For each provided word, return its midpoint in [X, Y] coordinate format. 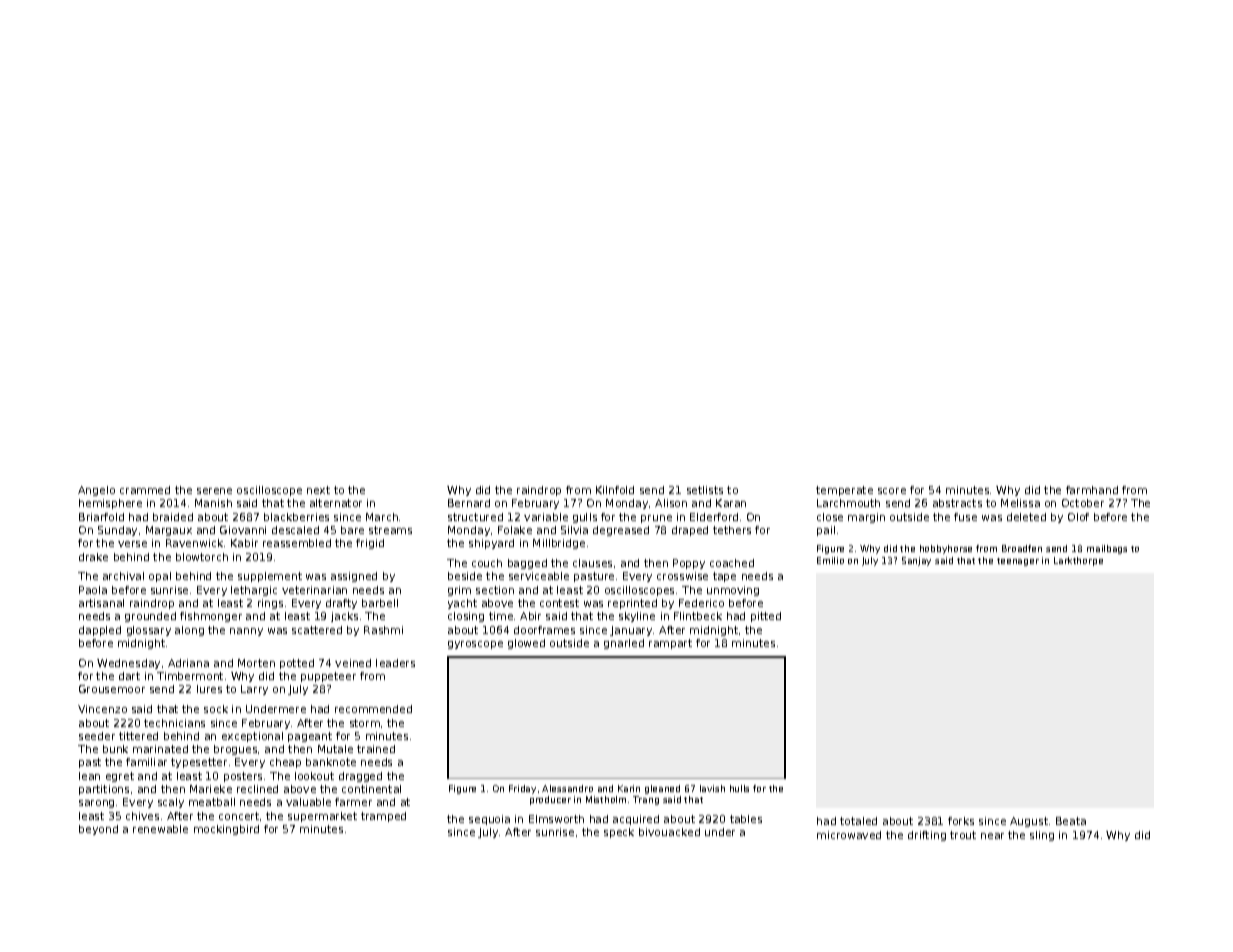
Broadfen [1022, 548]
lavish [712, 788]
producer [550, 800]
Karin [629, 788]
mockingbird [226, 830]
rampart [670, 644]
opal [160, 577]
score [892, 491]
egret [120, 777]
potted [297, 664]
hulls [739, 788]
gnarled [624, 644]
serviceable [539, 576]
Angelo [96, 491]
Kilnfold [615, 490]
